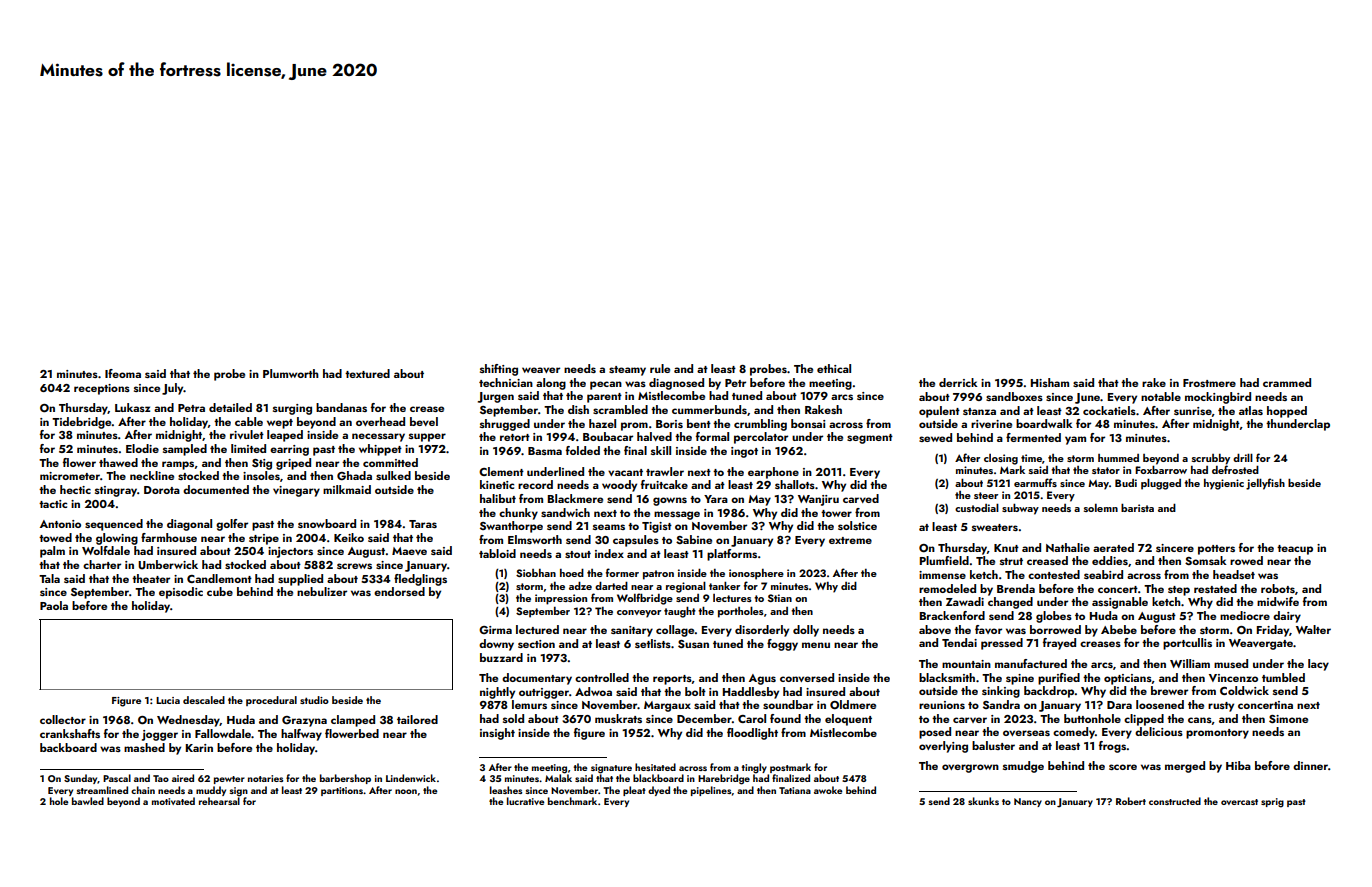 This document has height=887, width=1372. I want to click on Plumworth, so click(291, 373).
